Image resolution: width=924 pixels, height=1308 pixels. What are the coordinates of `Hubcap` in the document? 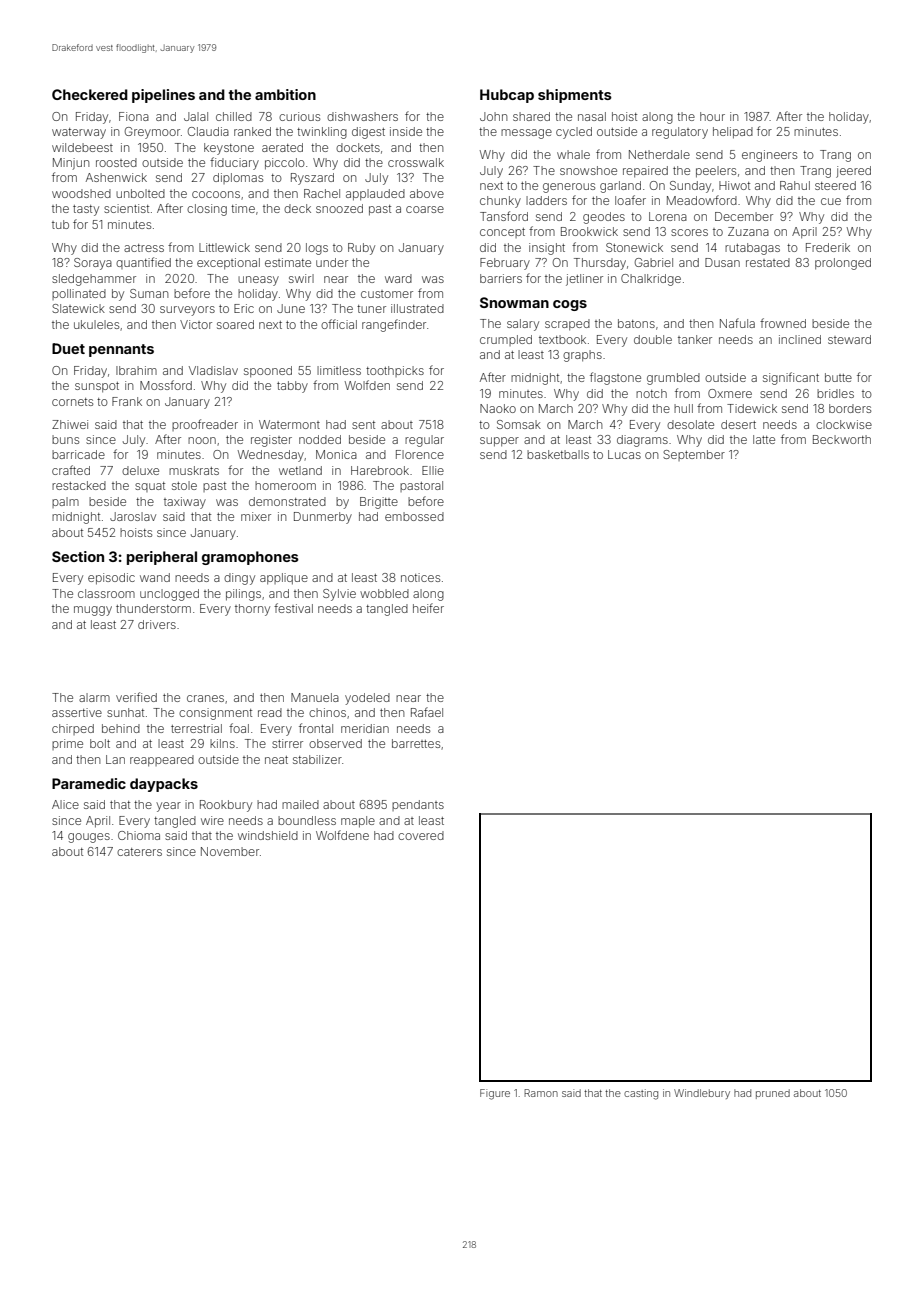 It's located at (507, 96).
